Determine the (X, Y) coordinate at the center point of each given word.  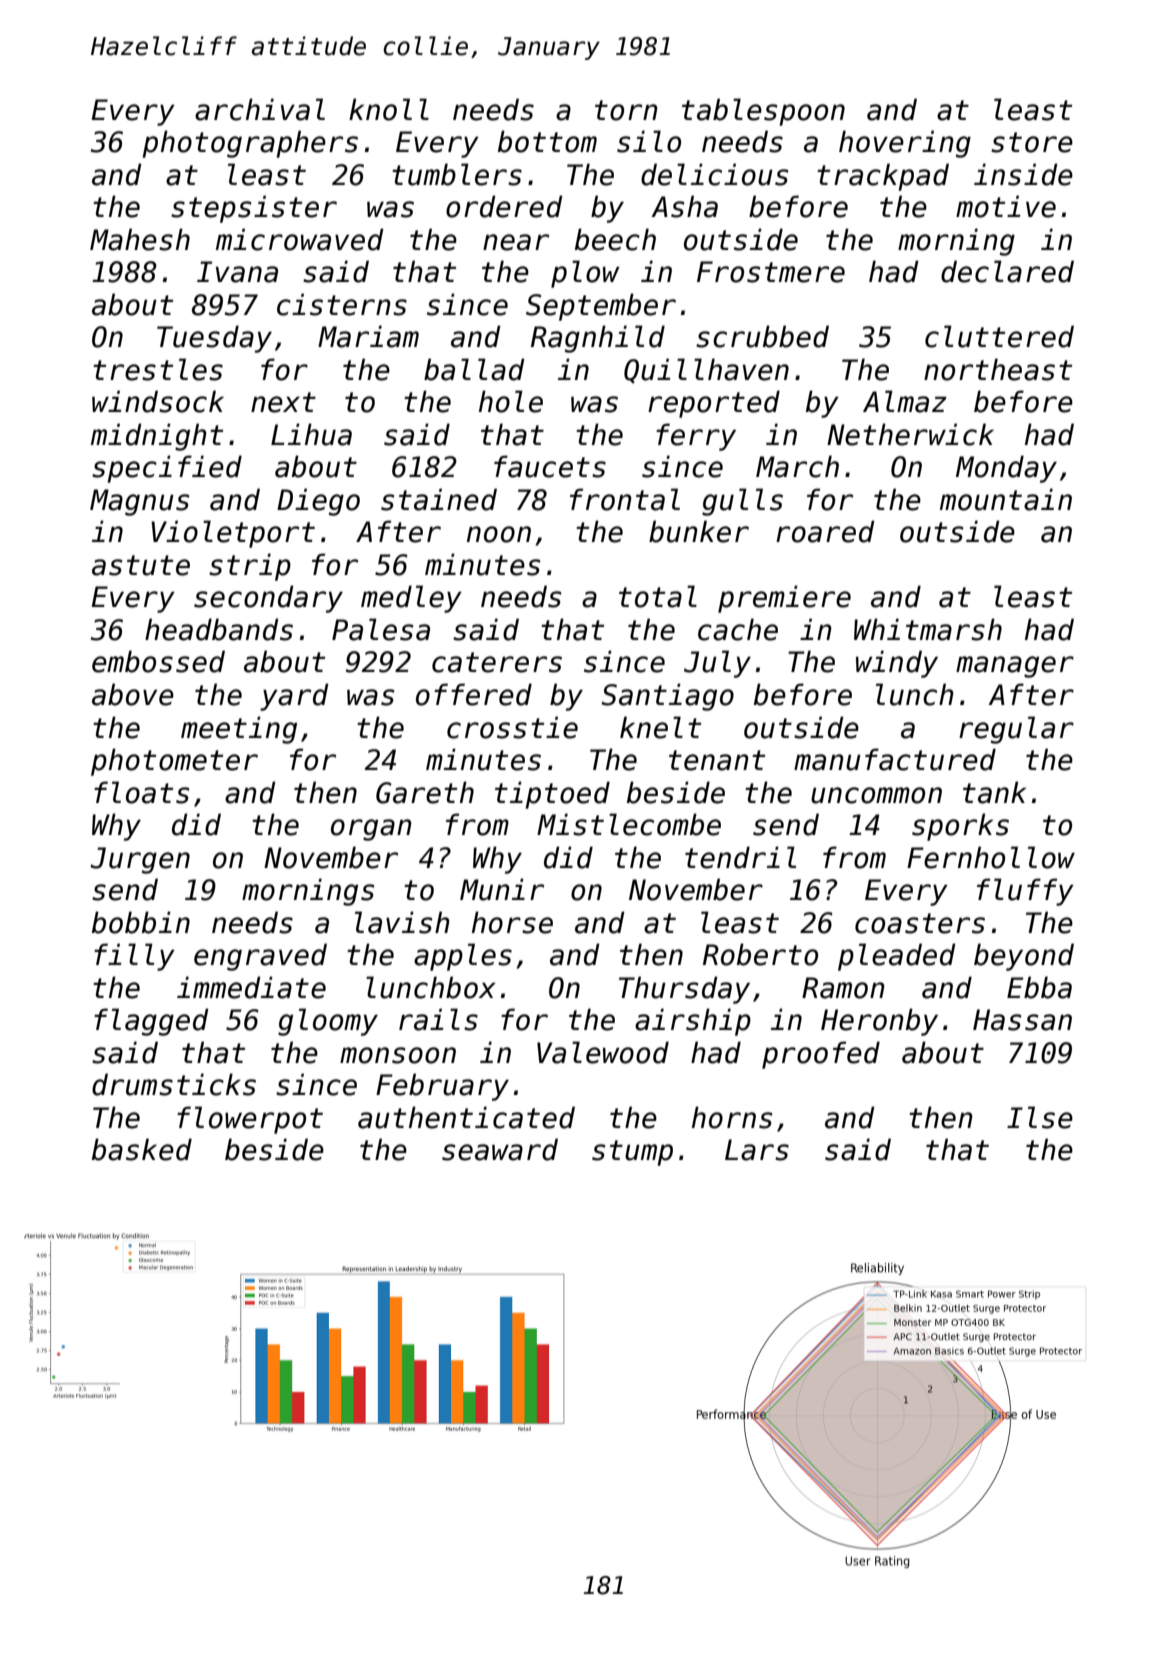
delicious (715, 174)
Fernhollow (991, 857)
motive (1006, 206)
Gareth (425, 792)
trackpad (883, 177)
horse (512, 922)
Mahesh (140, 239)
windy (897, 664)
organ (371, 830)
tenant (717, 760)
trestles (158, 369)
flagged (151, 1022)
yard (294, 697)
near (516, 242)
